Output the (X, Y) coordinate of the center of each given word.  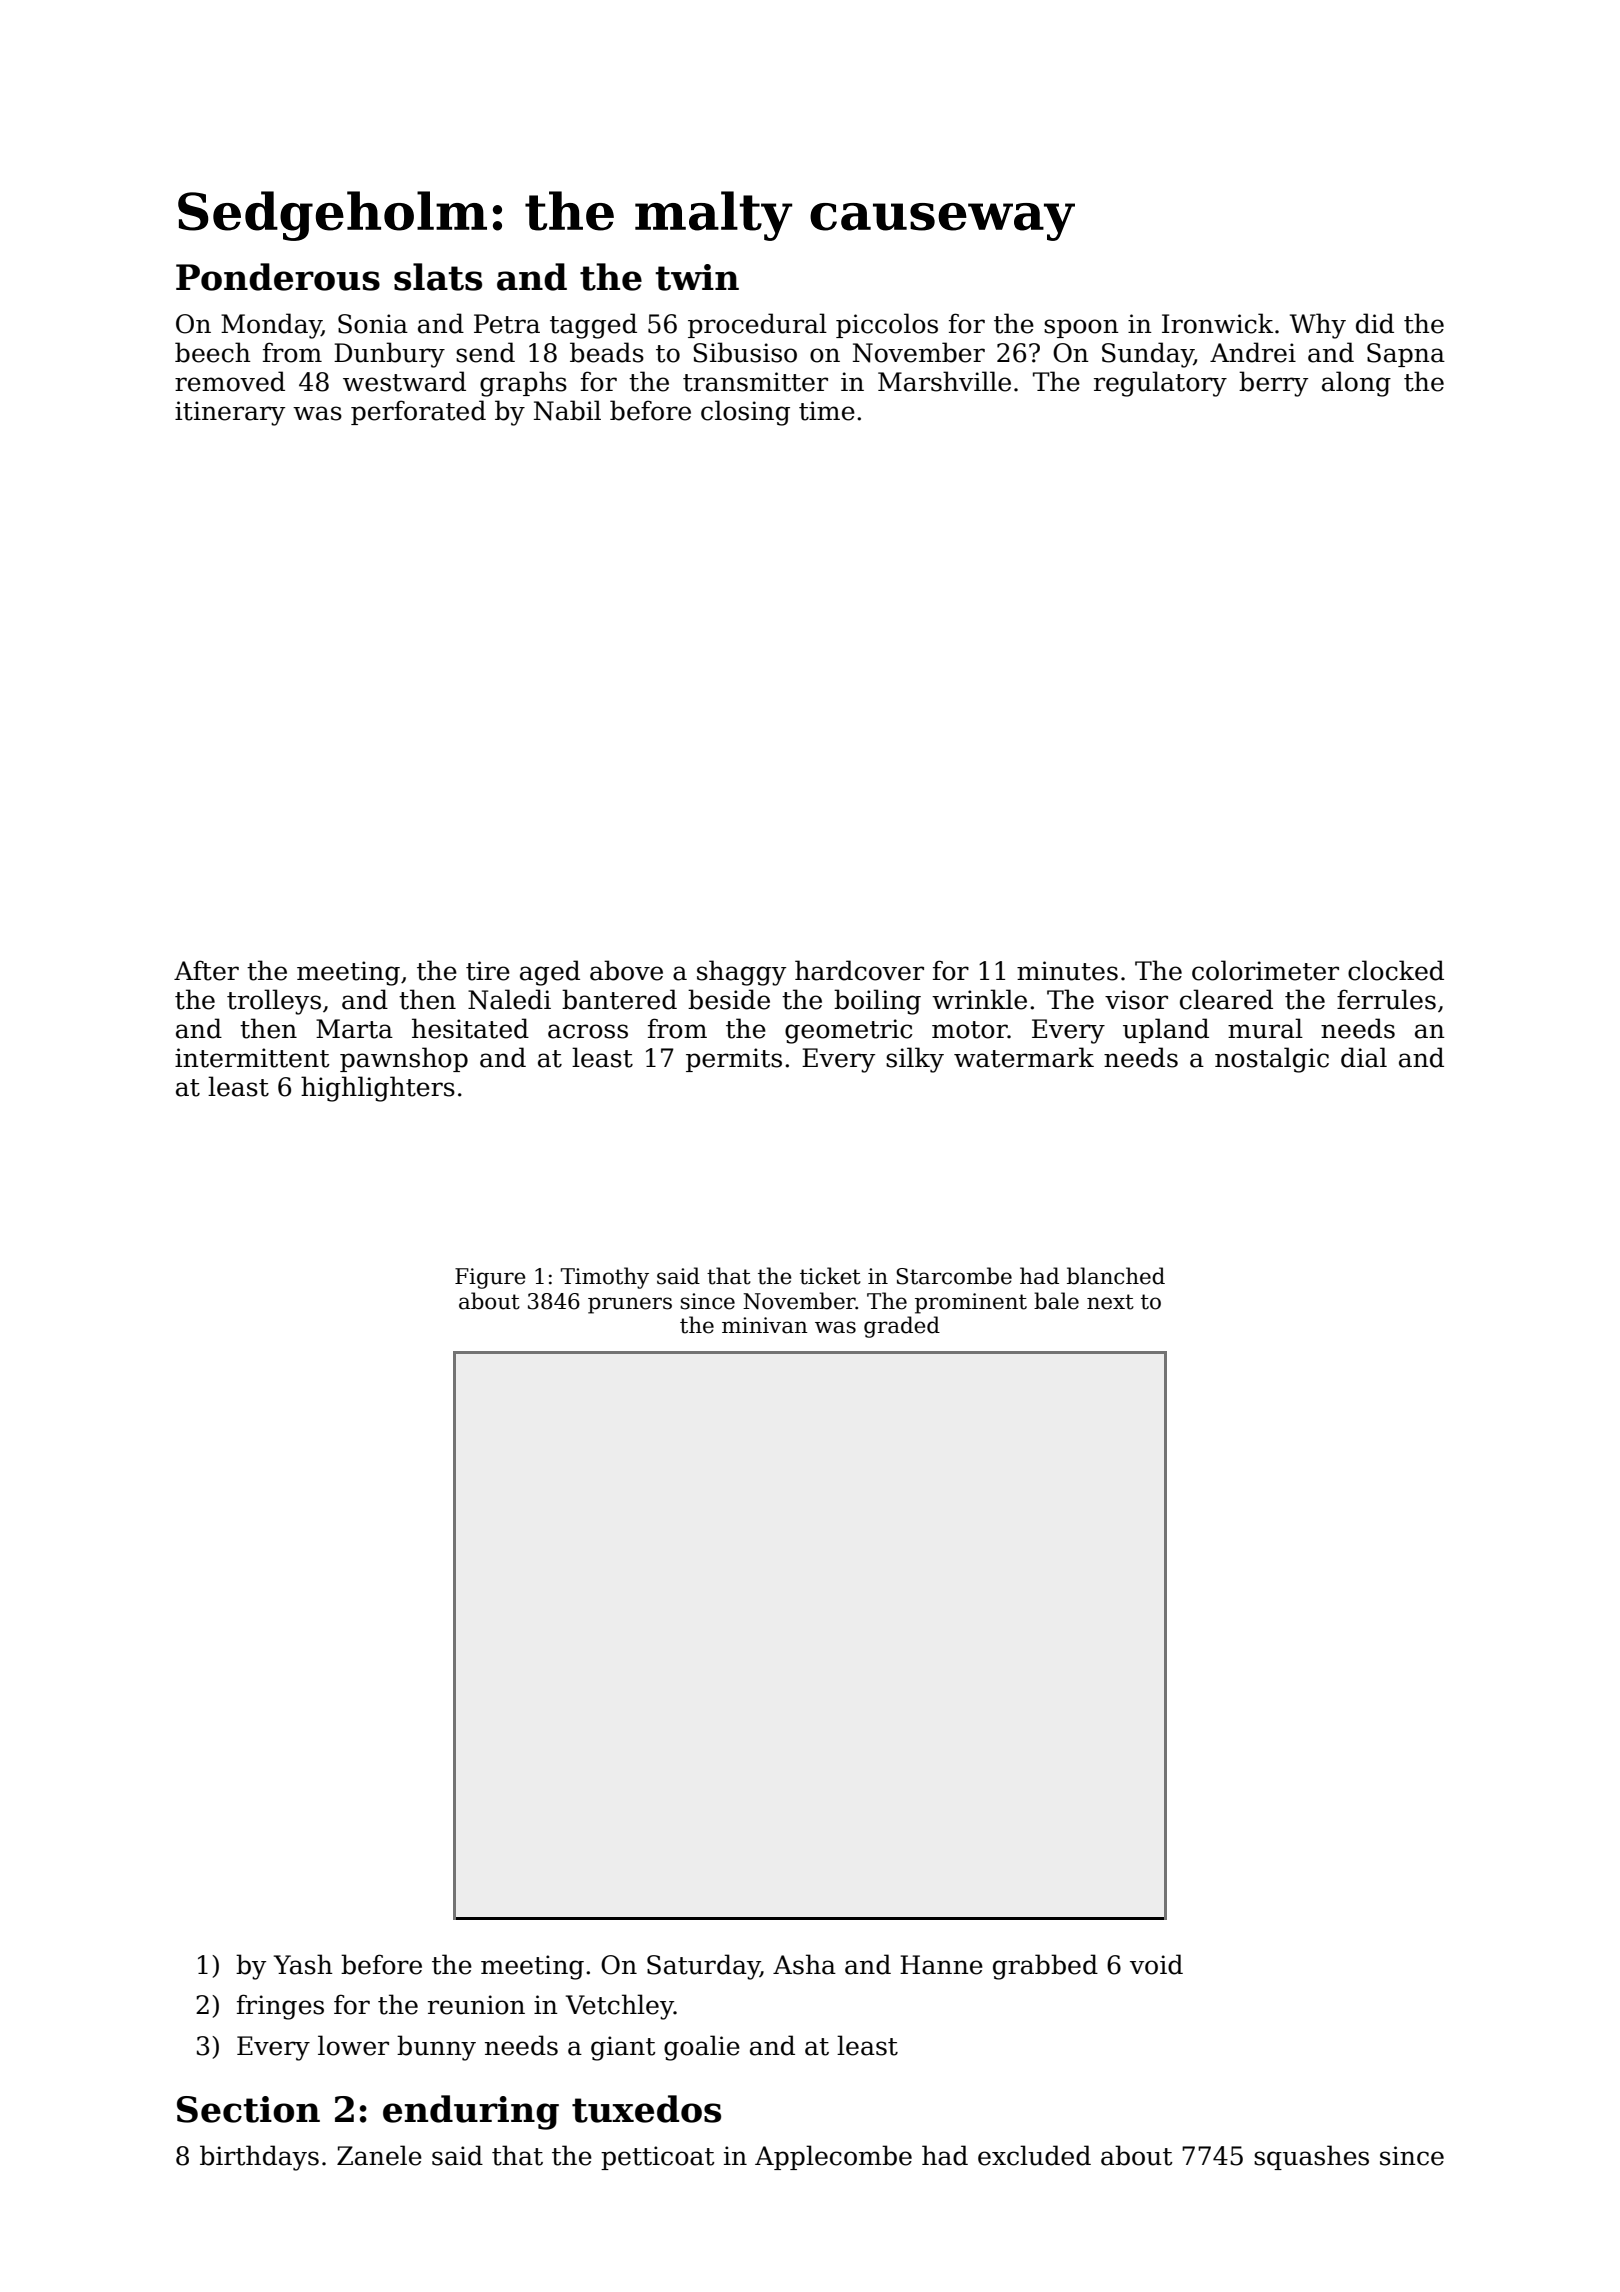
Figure (490, 1278)
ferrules (1386, 999)
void (1156, 1964)
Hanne (941, 1965)
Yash (303, 1964)
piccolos (887, 325)
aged (550, 973)
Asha (804, 1964)
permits (734, 1060)
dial (1364, 1057)
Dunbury (389, 355)
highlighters (378, 1089)
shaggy (741, 973)
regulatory (1160, 384)
